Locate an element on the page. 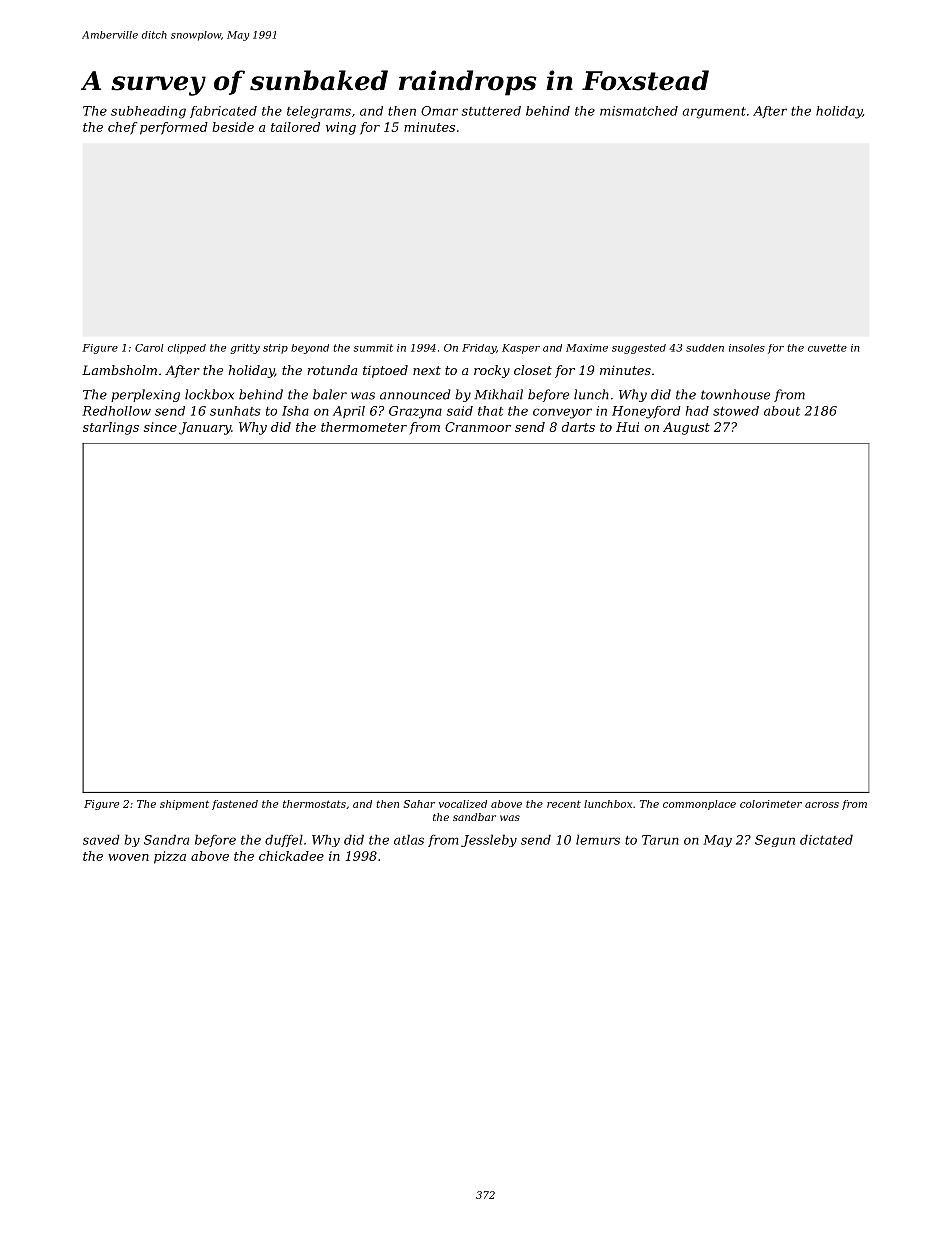 This image has width=952, height=1233. starlings is located at coordinates (111, 428).
